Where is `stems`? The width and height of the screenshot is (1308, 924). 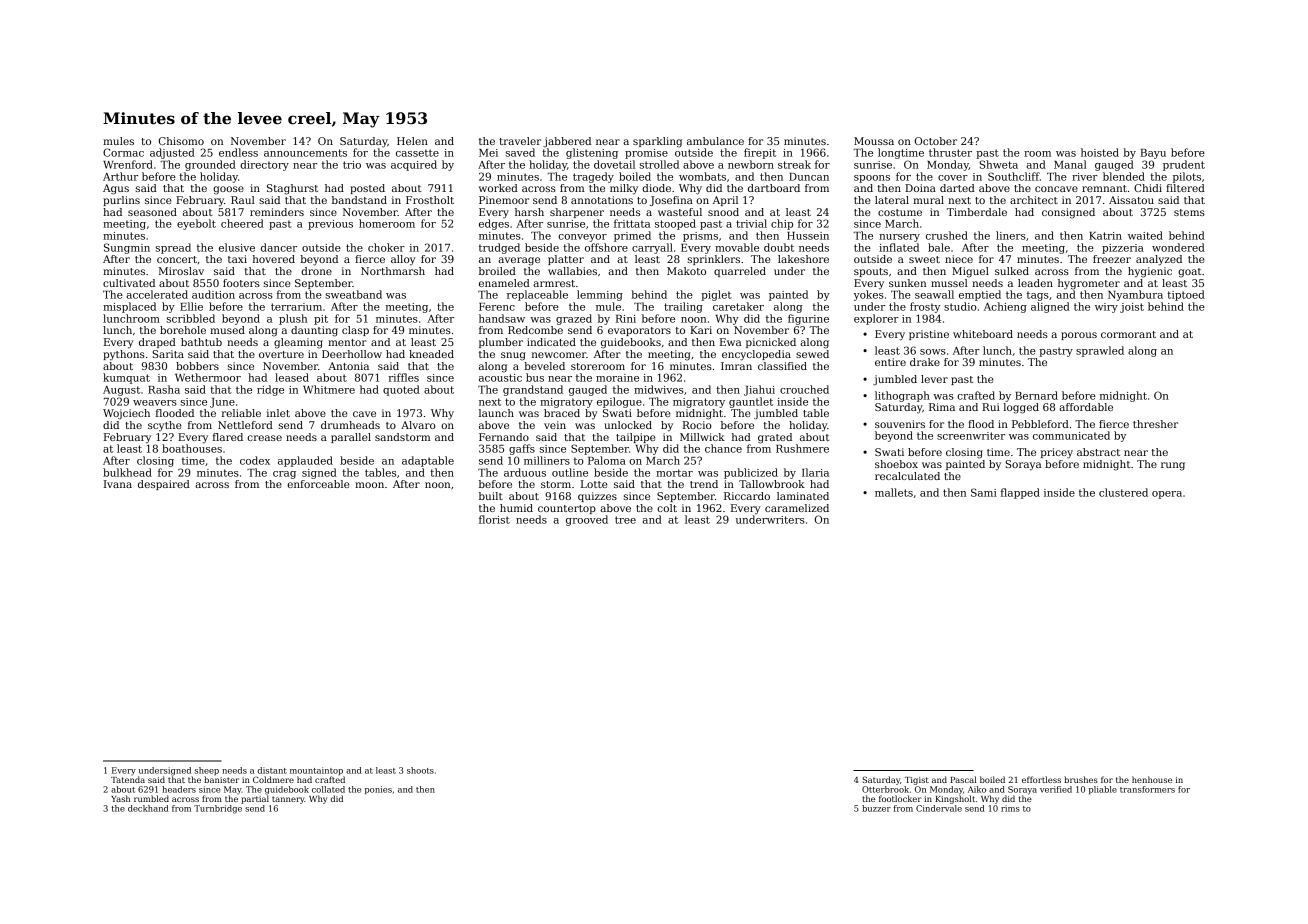 stems is located at coordinates (1189, 212).
